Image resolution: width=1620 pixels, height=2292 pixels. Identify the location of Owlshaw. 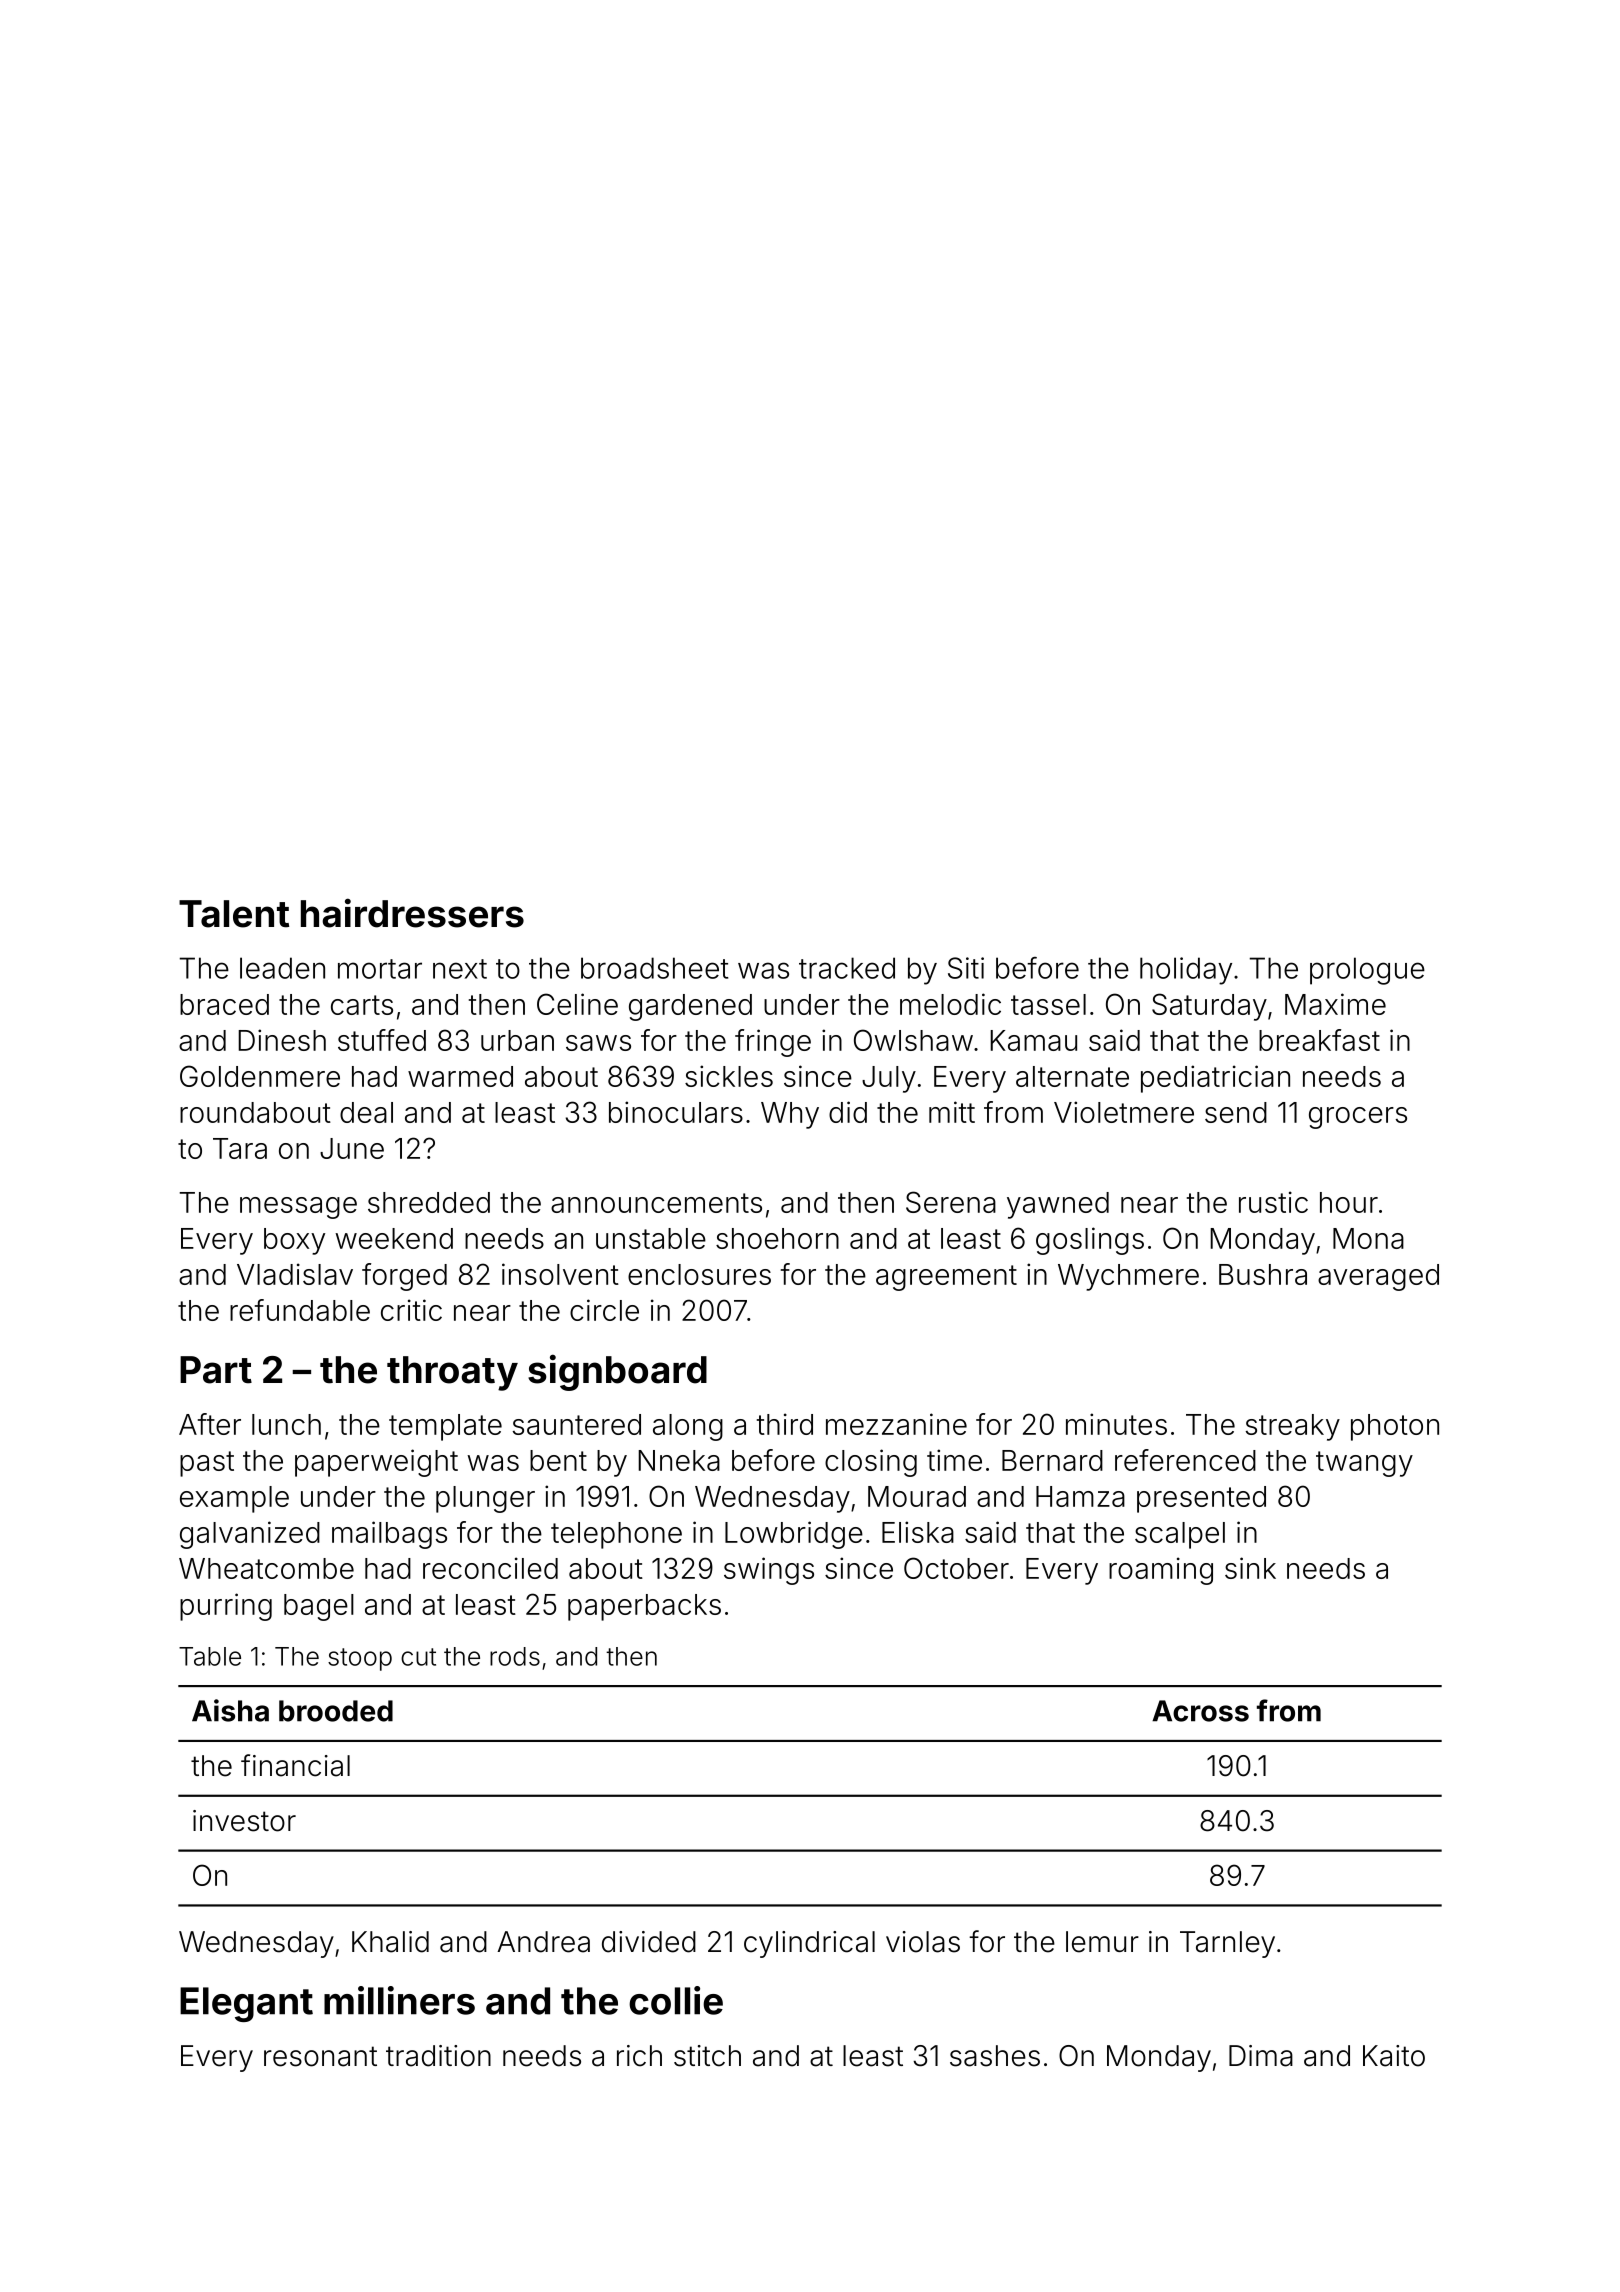
(913, 1040).
